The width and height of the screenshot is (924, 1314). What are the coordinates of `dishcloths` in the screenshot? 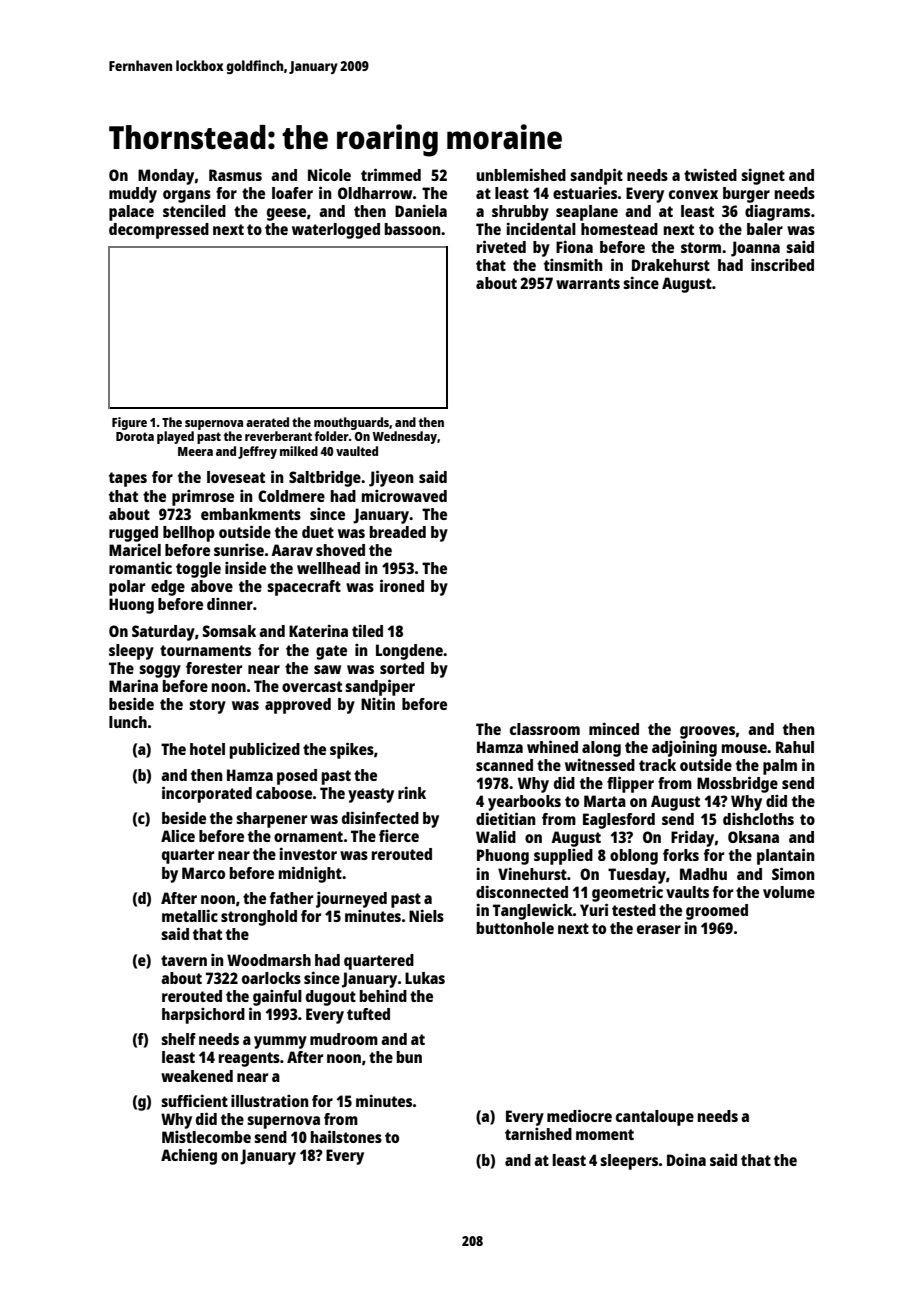 It's located at (758, 819).
